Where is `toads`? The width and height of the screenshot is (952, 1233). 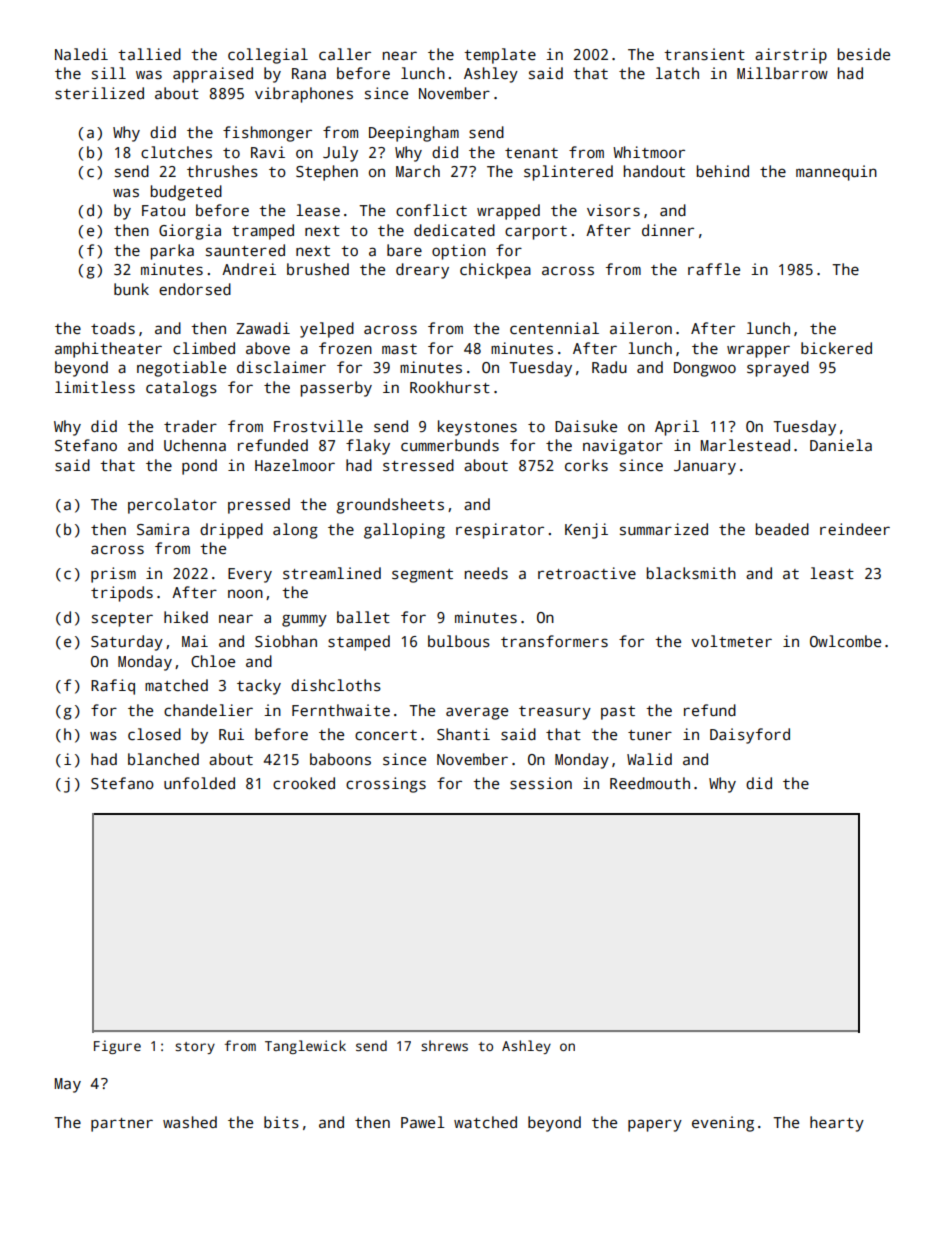 toads is located at coordinates (113, 328).
